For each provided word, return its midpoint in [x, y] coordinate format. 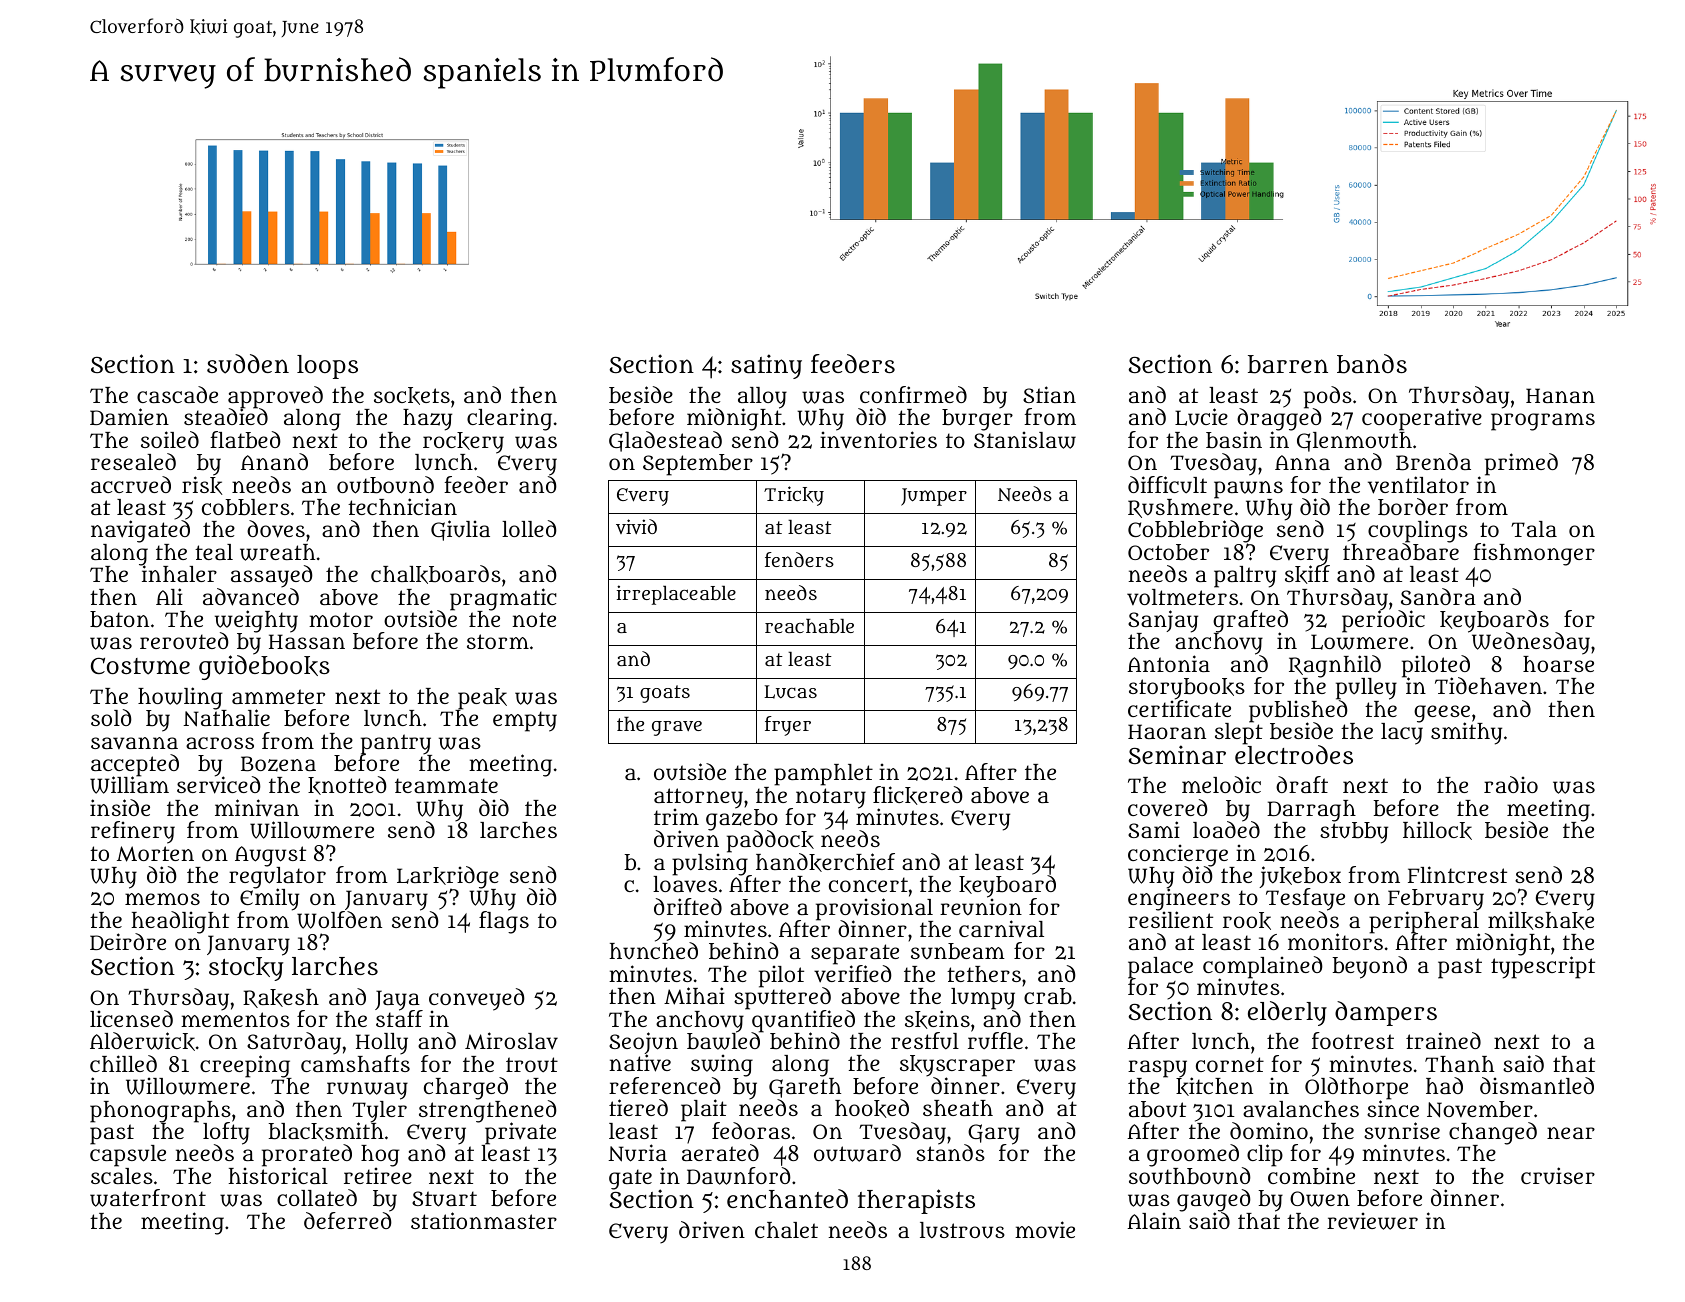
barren [1288, 364]
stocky [246, 969]
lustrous [962, 1230]
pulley [1366, 689]
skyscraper [957, 1066]
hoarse [1558, 664]
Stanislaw [1025, 440]
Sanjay [1163, 621]
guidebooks [264, 668]
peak [482, 699]
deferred [348, 1220]
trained [1443, 1040]
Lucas [790, 692]
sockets [412, 396]
